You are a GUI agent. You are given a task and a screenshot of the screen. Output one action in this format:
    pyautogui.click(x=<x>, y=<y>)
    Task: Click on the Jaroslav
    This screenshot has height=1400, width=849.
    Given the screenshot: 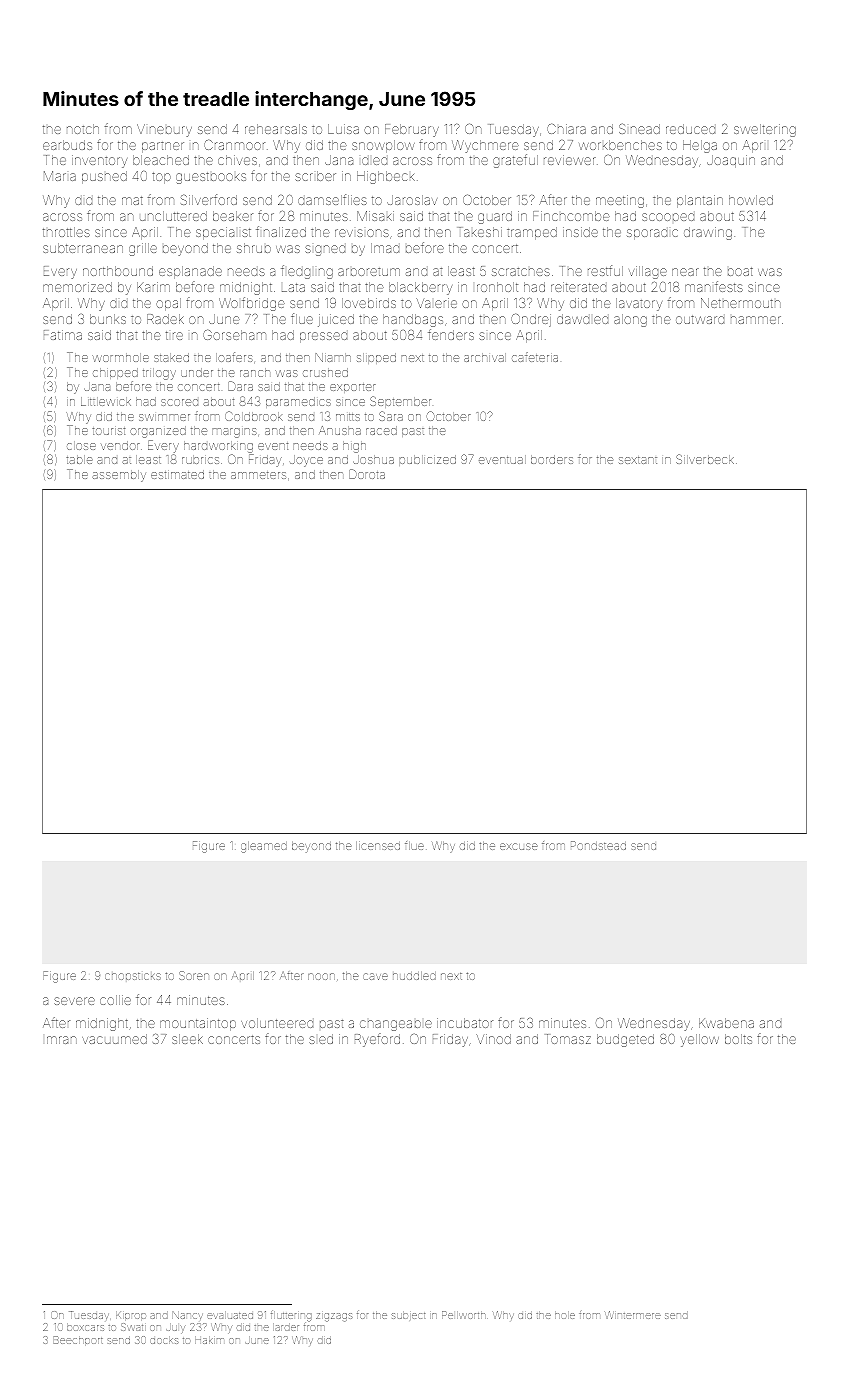 What is the action you would take?
    pyautogui.click(x=412, y=200)
